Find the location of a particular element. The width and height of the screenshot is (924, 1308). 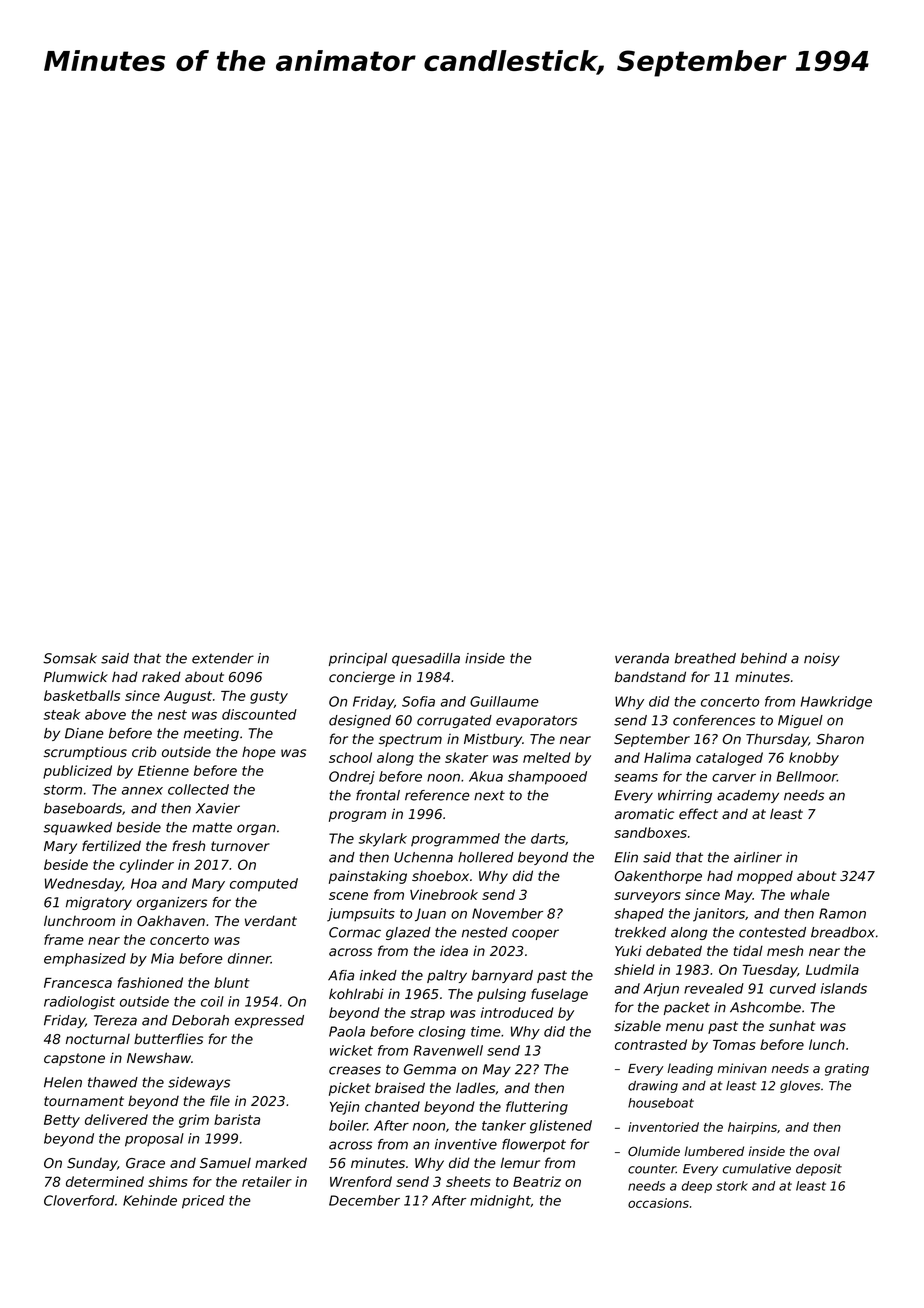

Samuel is located at coordinates (225, 1162).
